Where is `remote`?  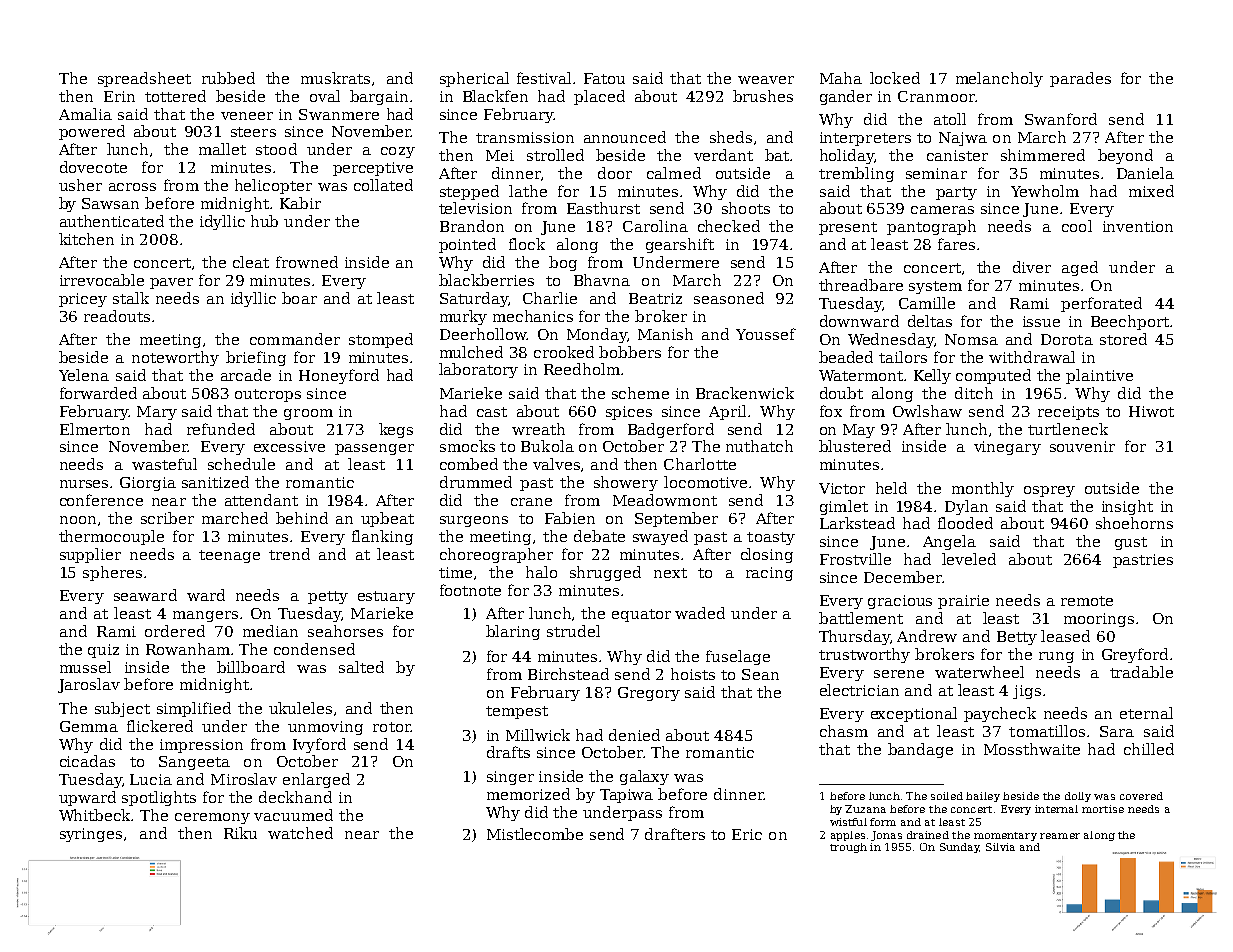 remote is located at coordinates (1087, 601).
